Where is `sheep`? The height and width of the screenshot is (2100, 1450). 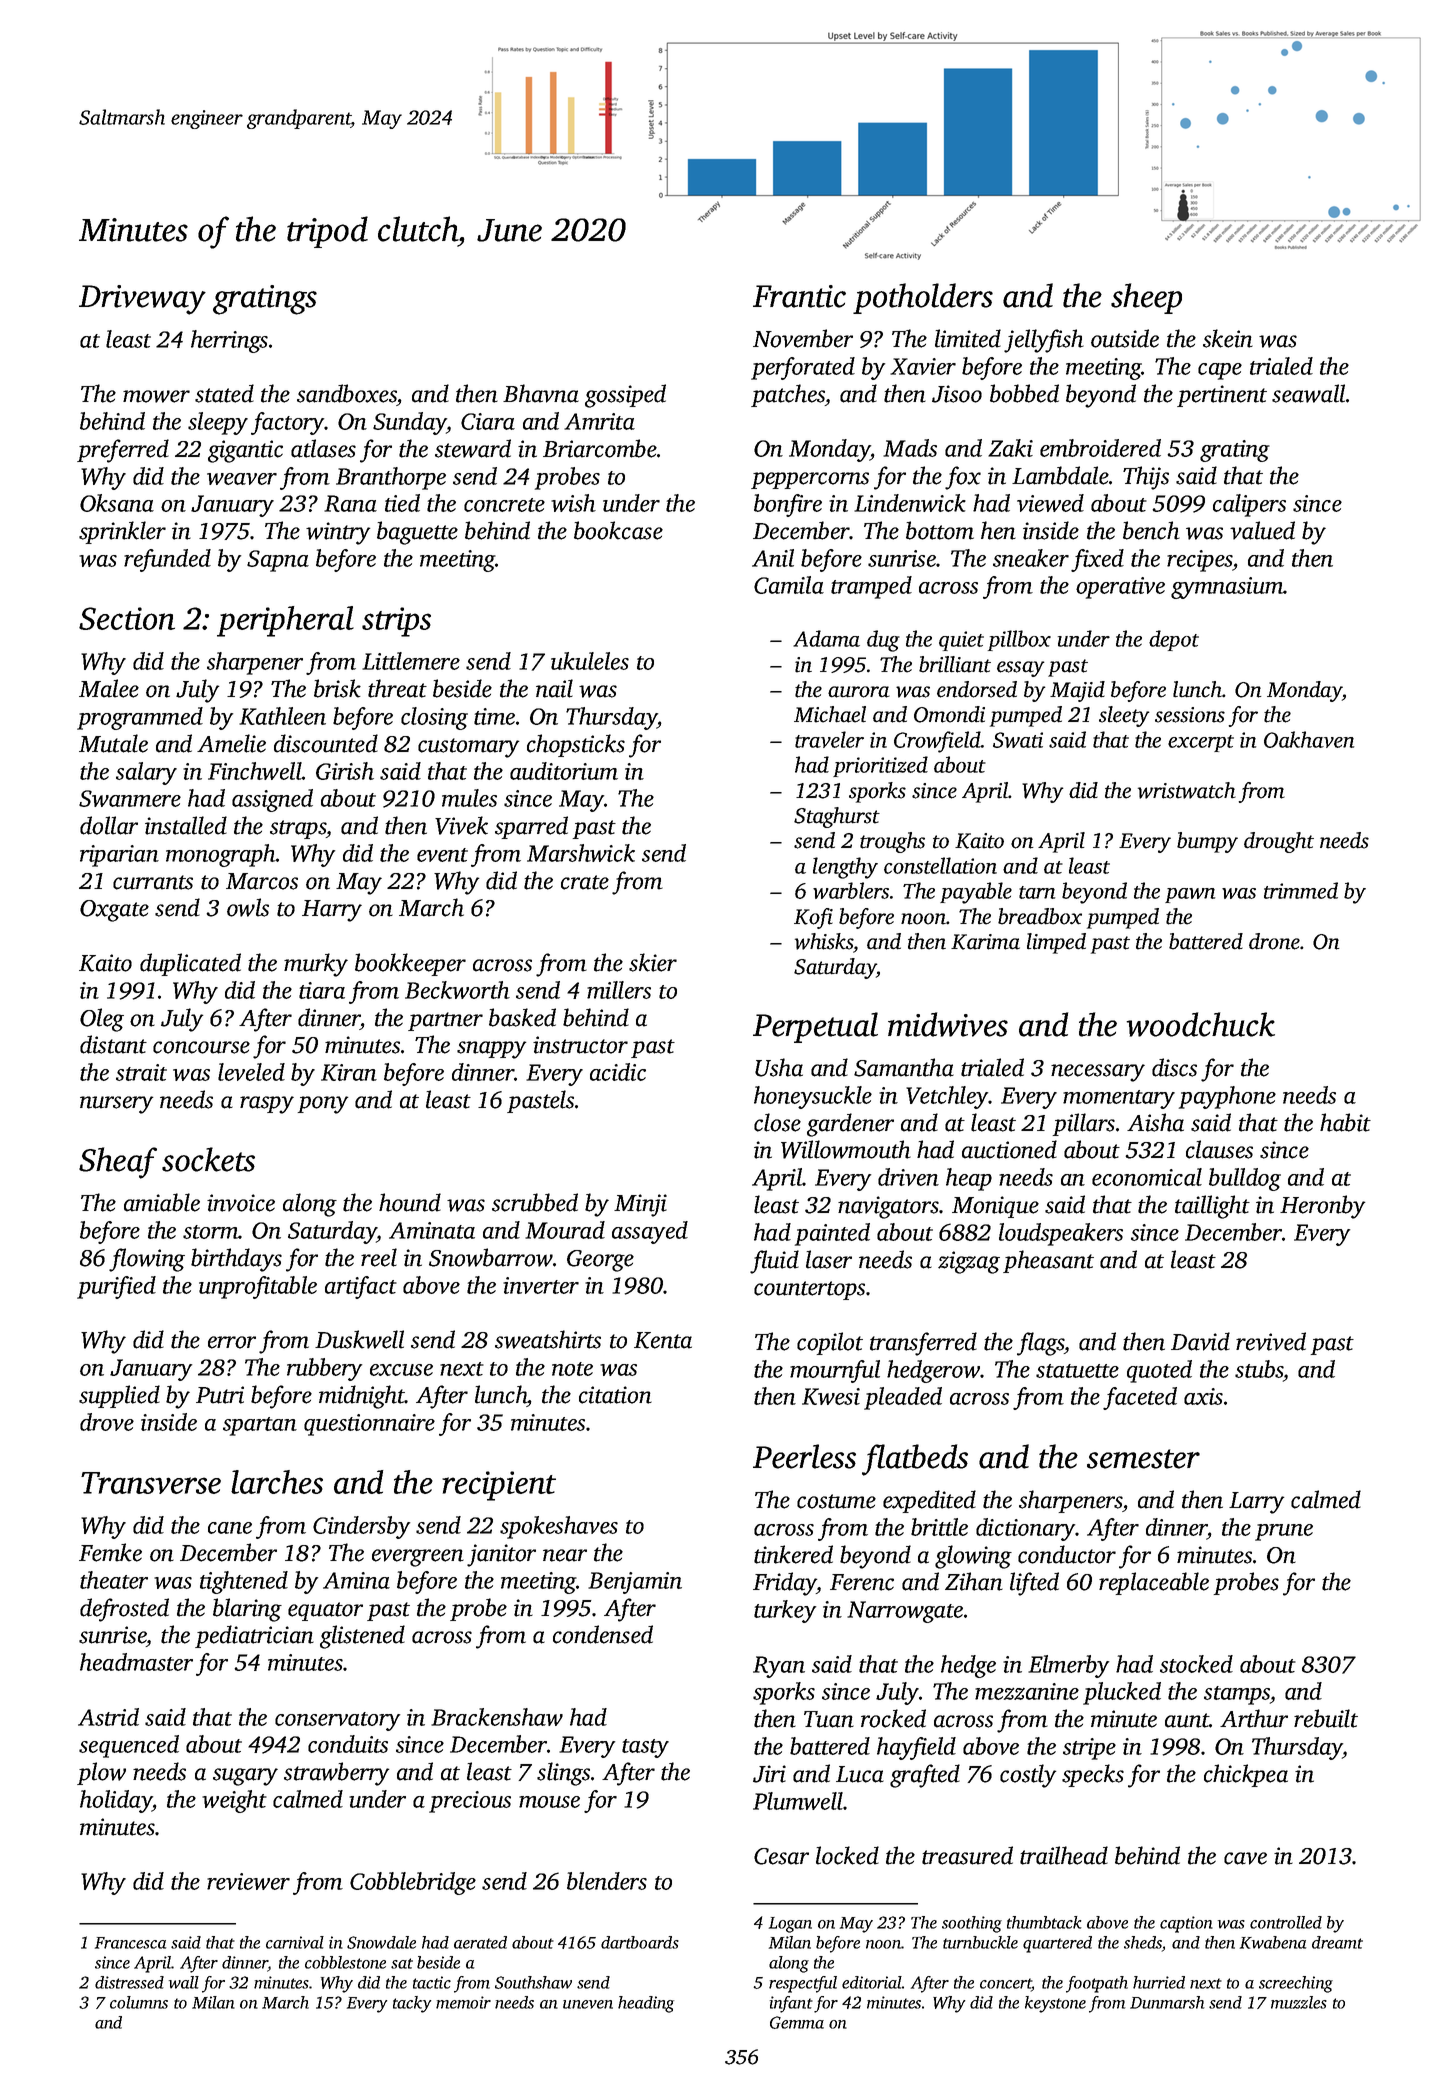 sheep is located at coordinates (1146, 298).
